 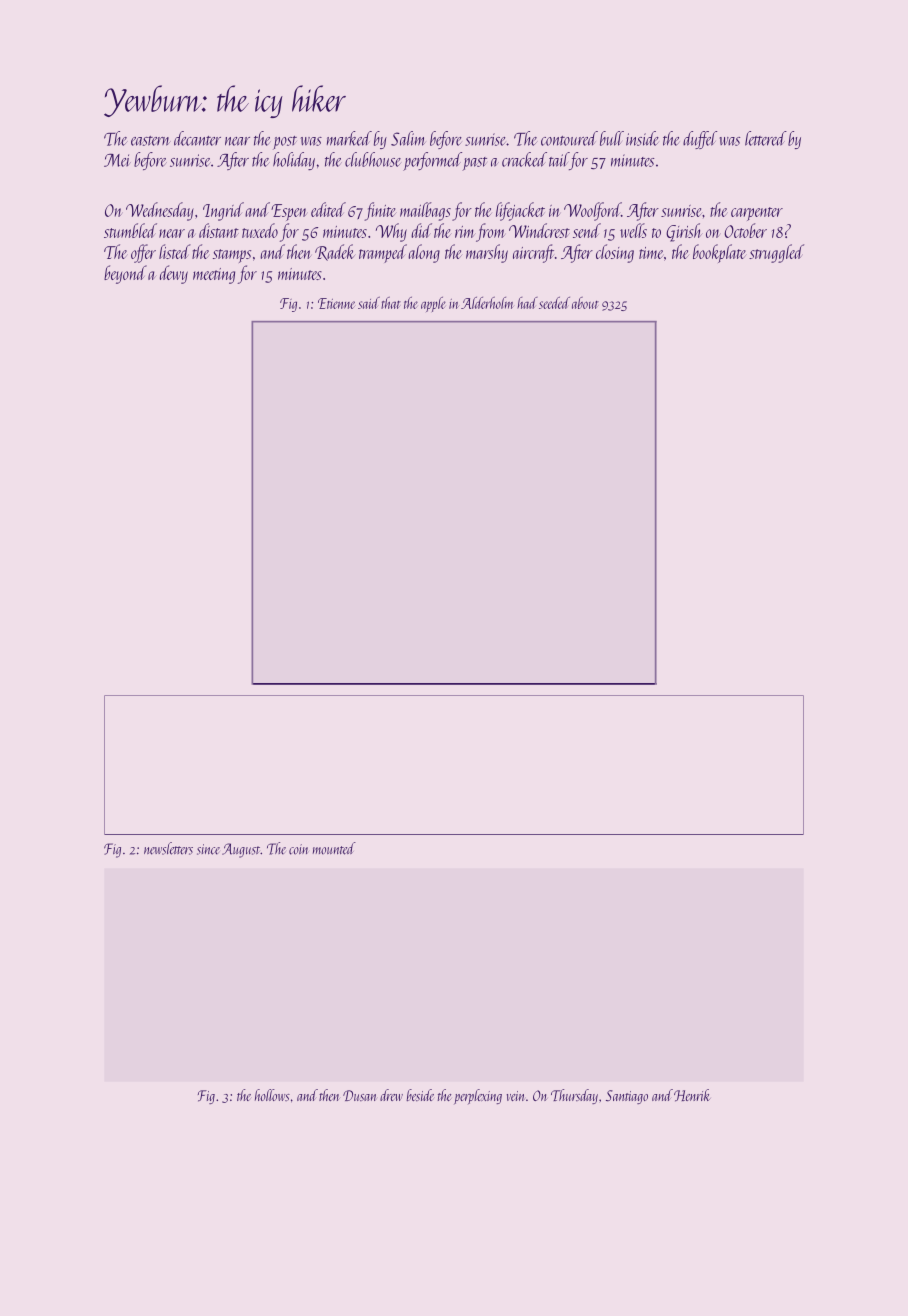 I want to click on beside, so click(x=420, y=1095).
